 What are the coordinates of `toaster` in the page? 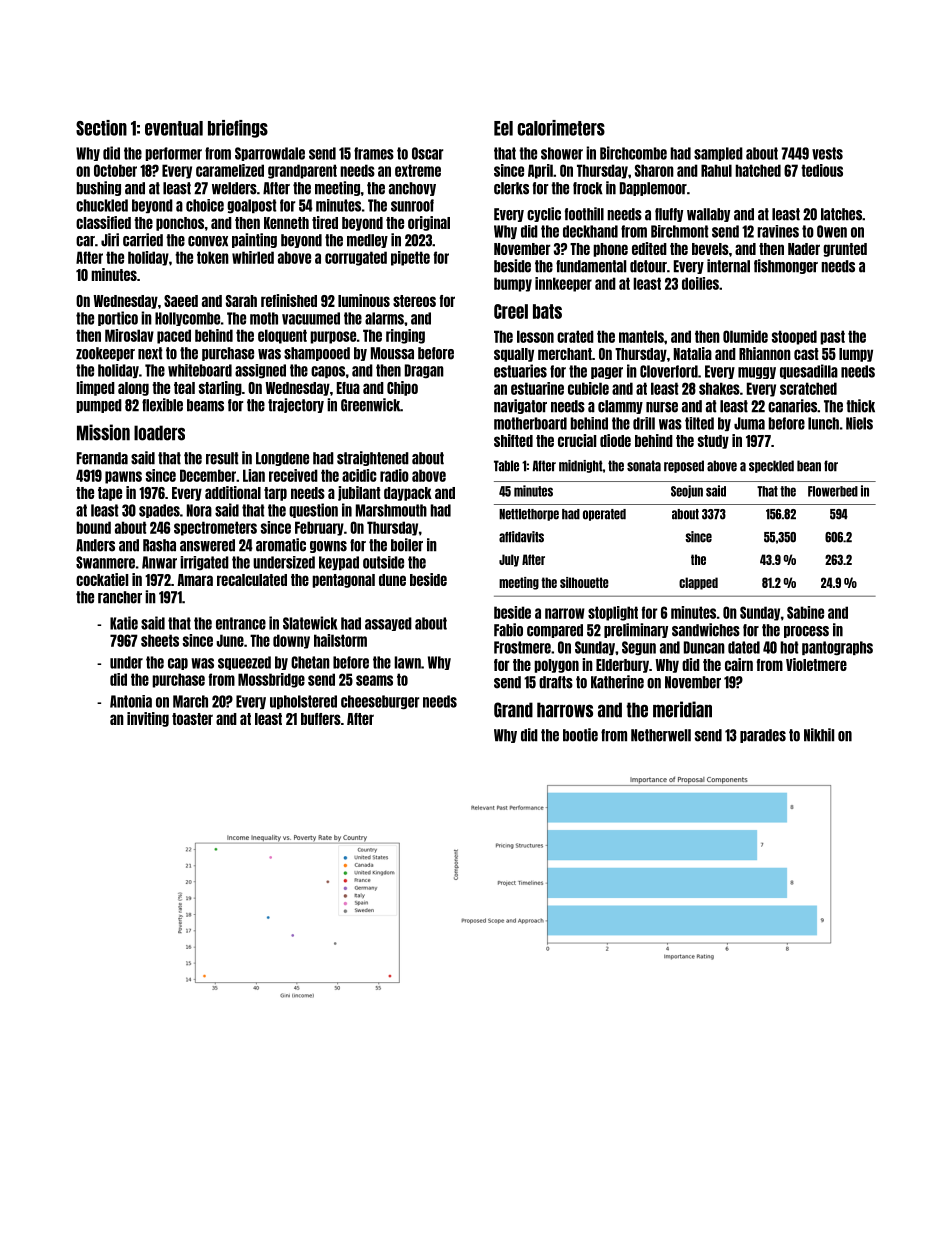 It's located at (192, 719).
